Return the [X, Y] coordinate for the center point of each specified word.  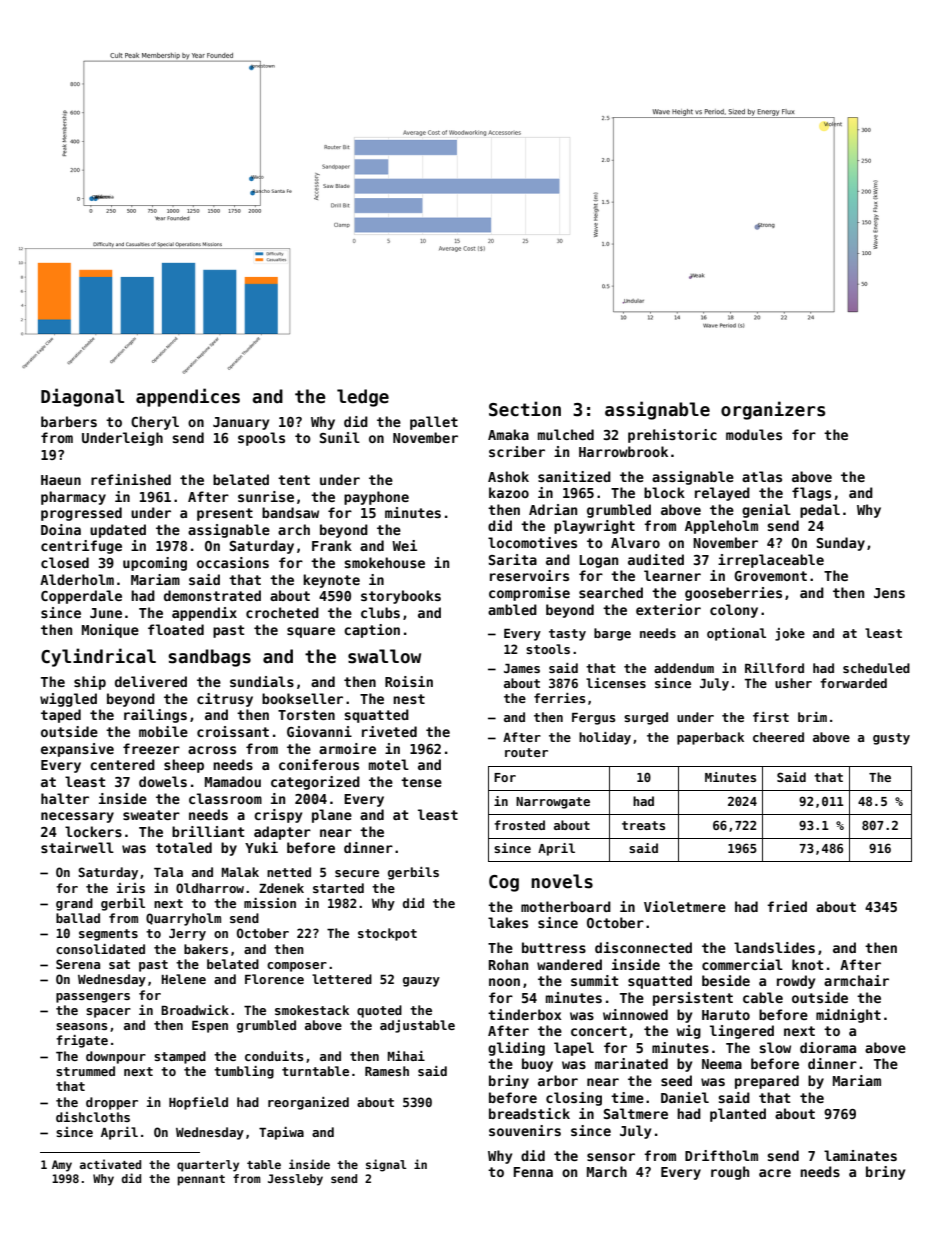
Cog [504, 883]
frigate [82, 1041]
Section [525, 409]
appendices [188, 397]
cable [763, 997]
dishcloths [93, 1117]
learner [672, 575]
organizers [773, 410]
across [212, 750]
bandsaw [290, 512]
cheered [778, 737]
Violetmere [685, 906]
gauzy [421, 982]
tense [421, 782]
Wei [404, 545]
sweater [151, 815]
